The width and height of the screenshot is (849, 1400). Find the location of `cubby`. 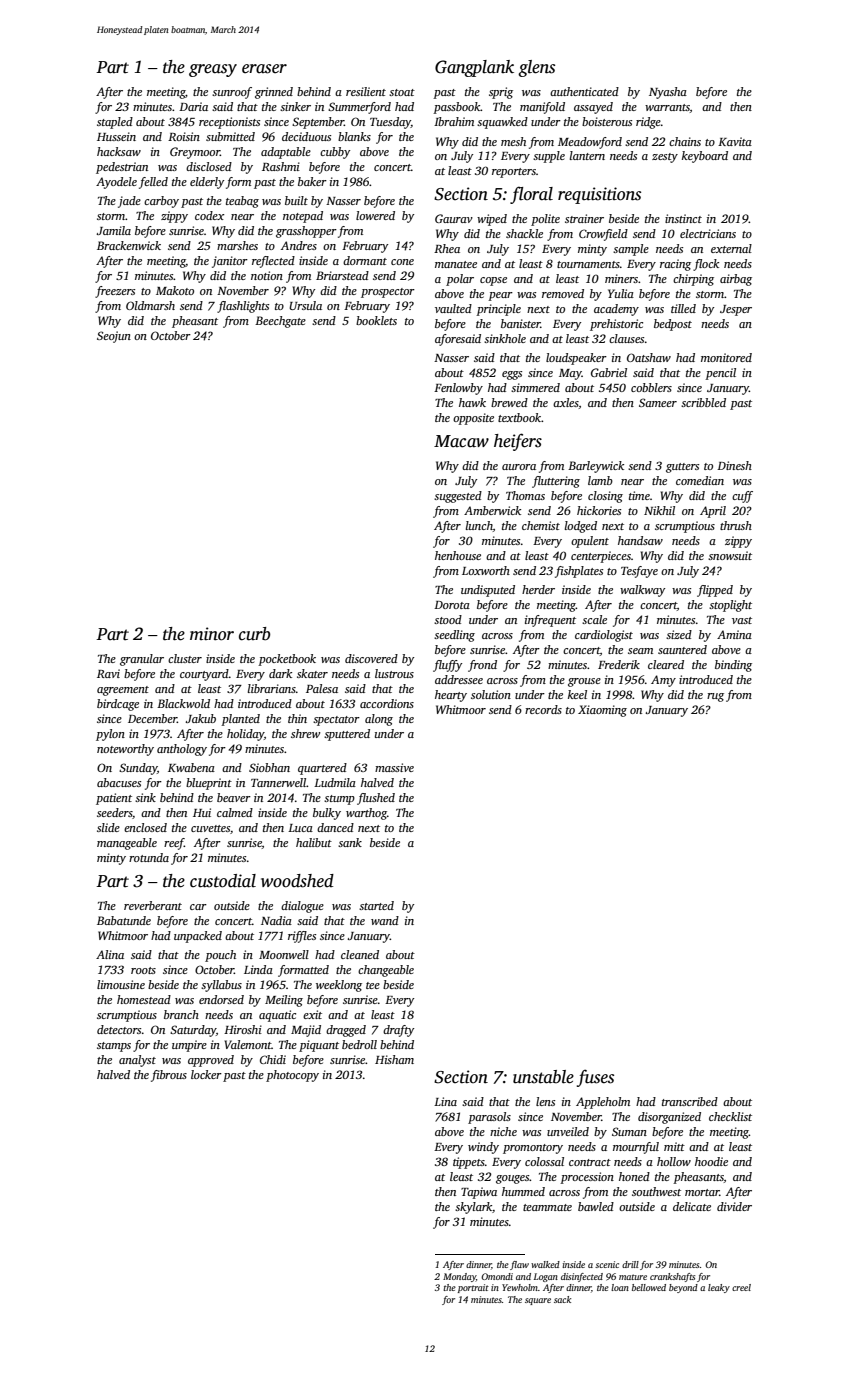

cubby is located at coordinates (335, 153).
